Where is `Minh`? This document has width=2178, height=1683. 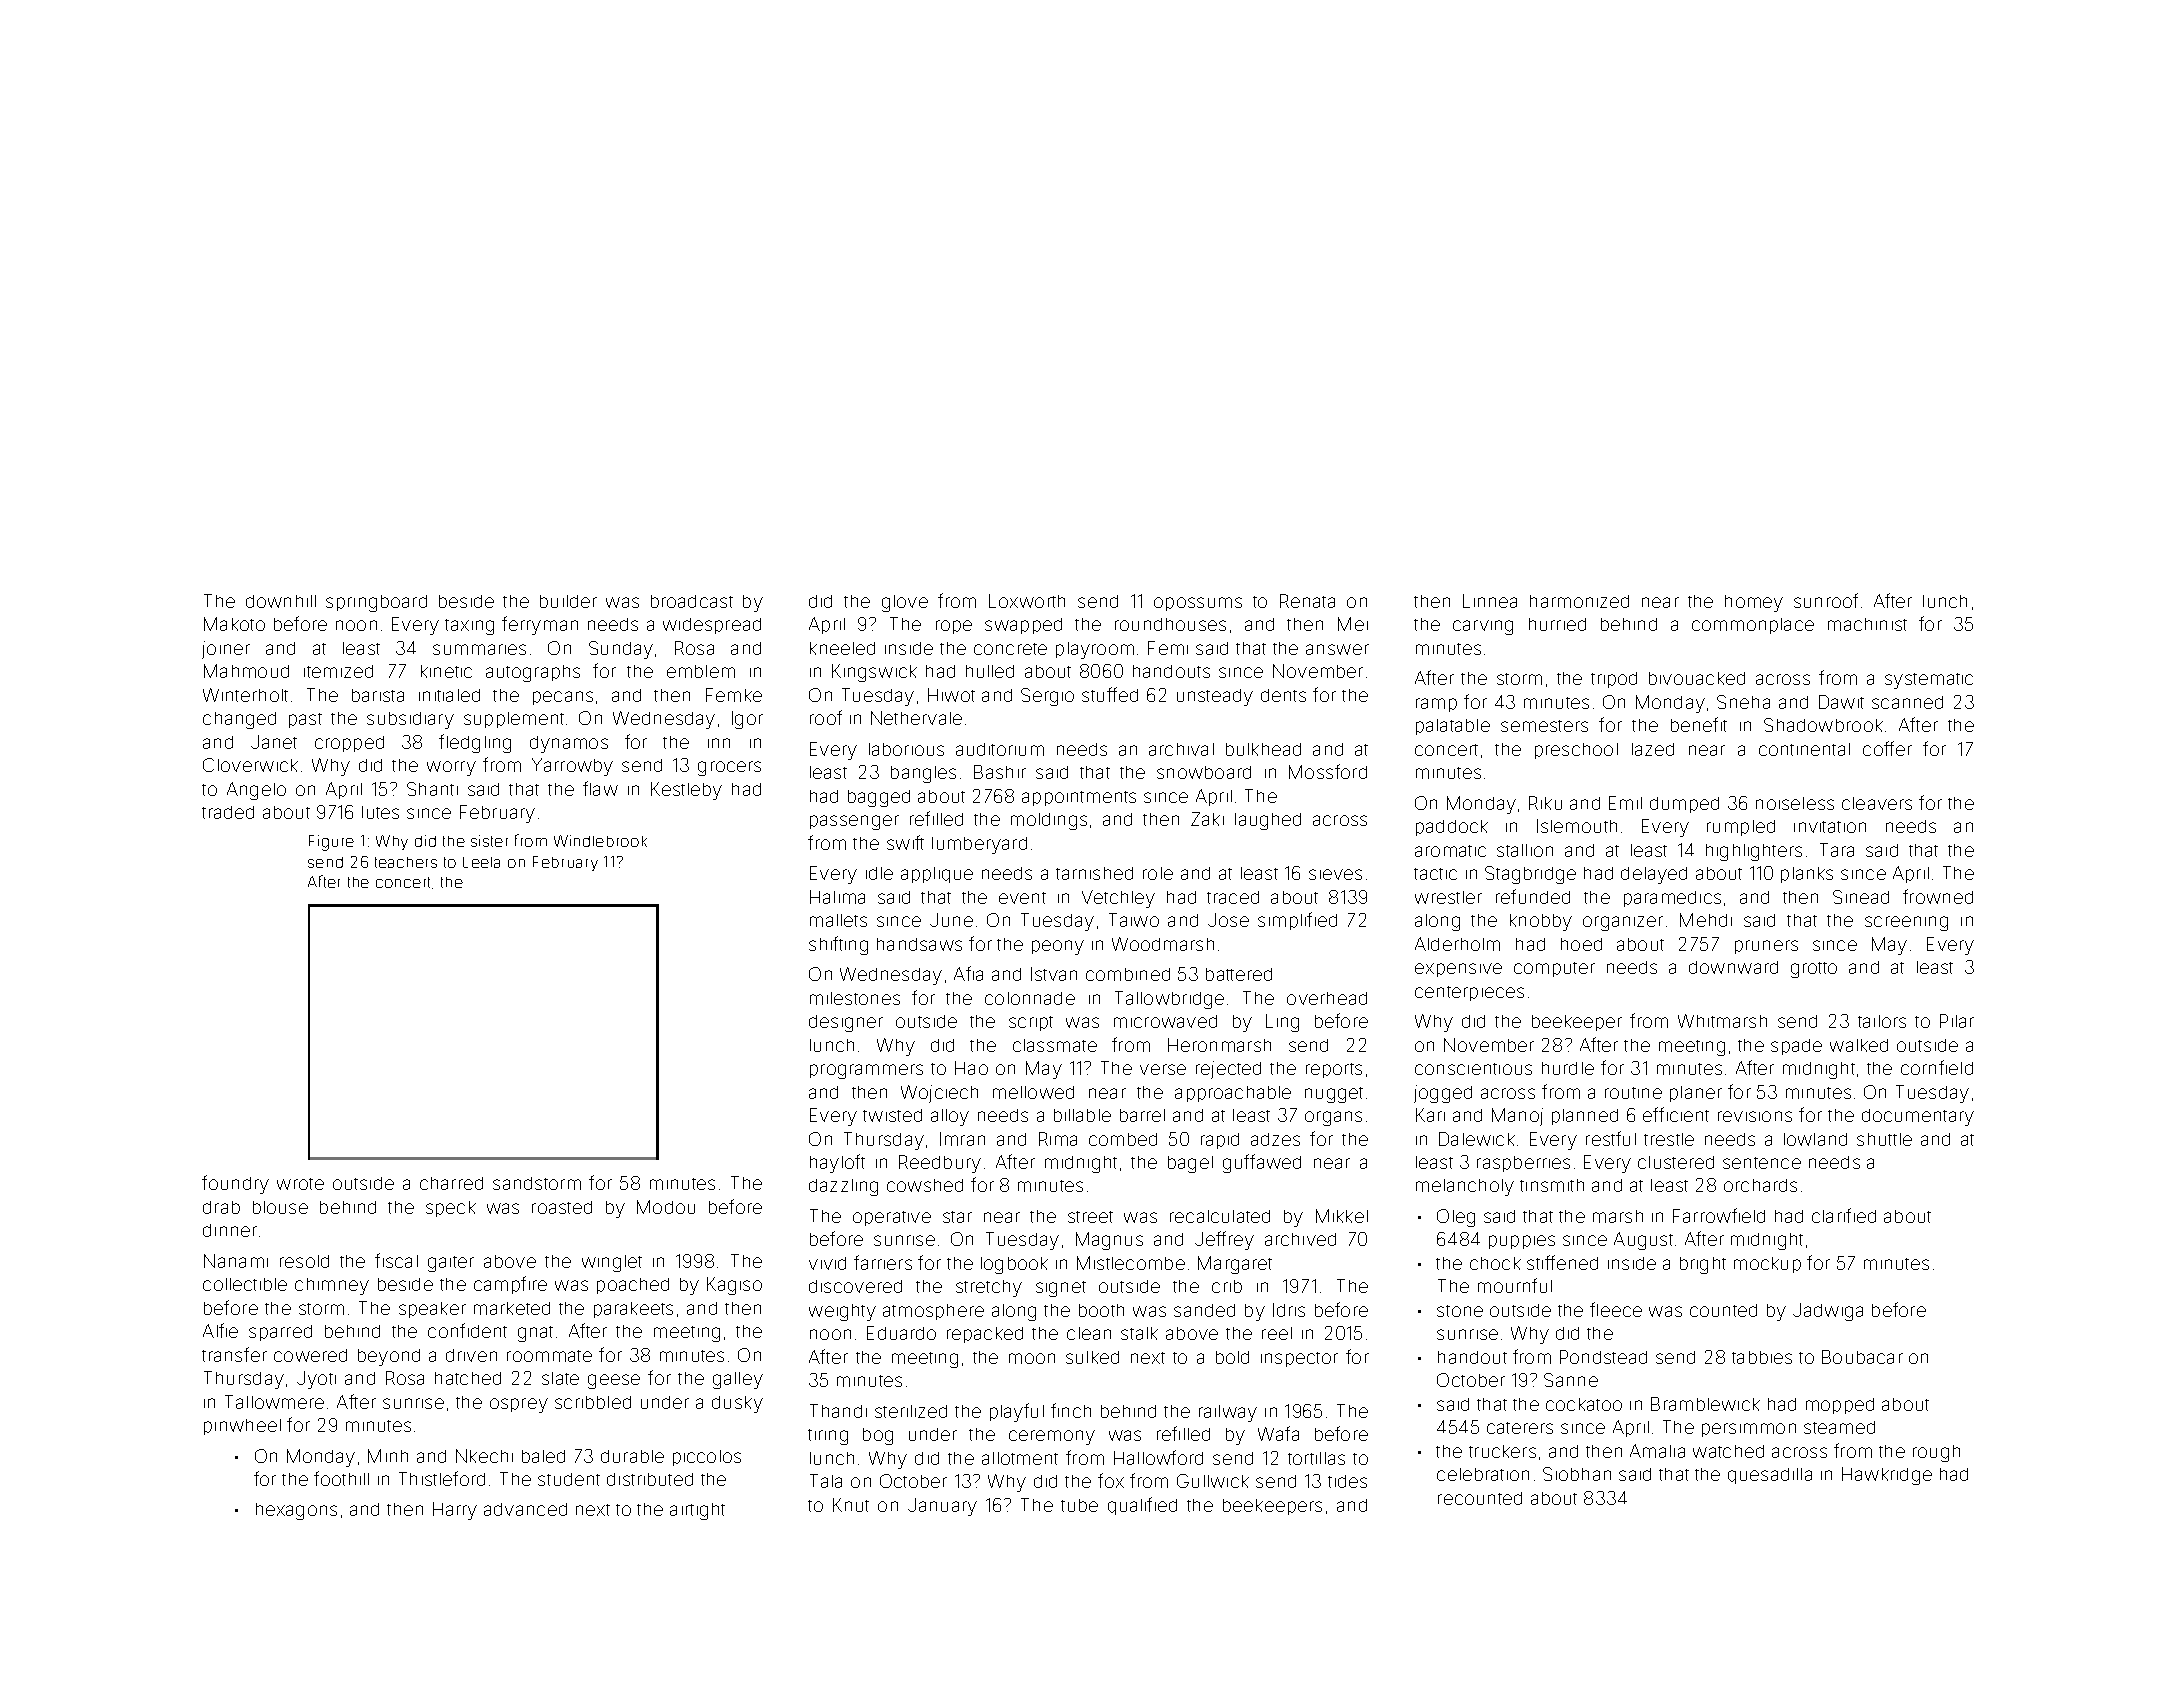
Minh is located at coordinates (388, 1456).
